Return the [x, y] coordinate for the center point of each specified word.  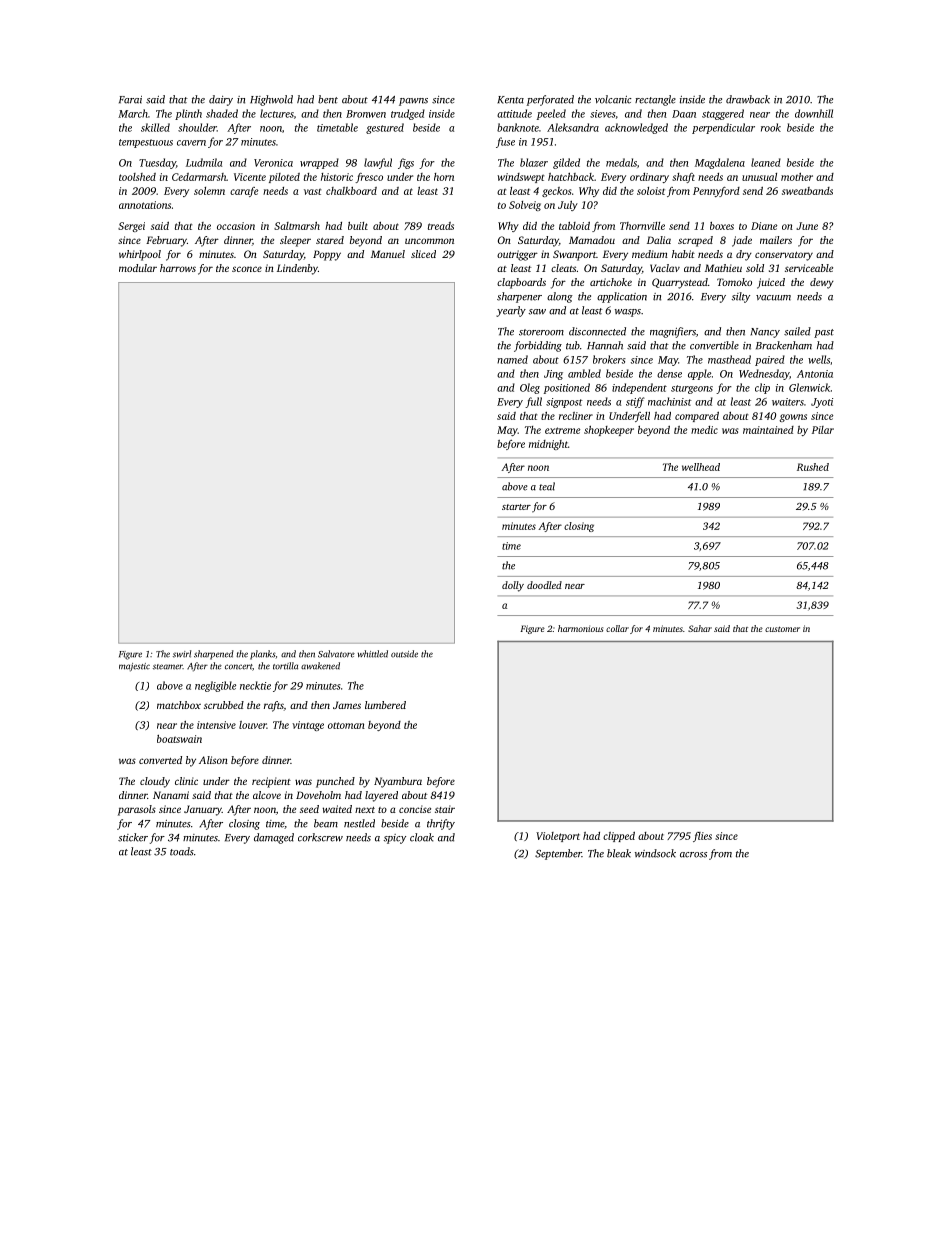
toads [182, 851]
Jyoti [822, 403]
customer [782, 629]
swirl [182, 654]
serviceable [809, 268]
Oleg [530, 388]
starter [516, 507]
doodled [544, 585]
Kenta [510, 100]
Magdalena [720, 163]
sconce [247, 269]
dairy [221, 100]
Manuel [388, 254]
